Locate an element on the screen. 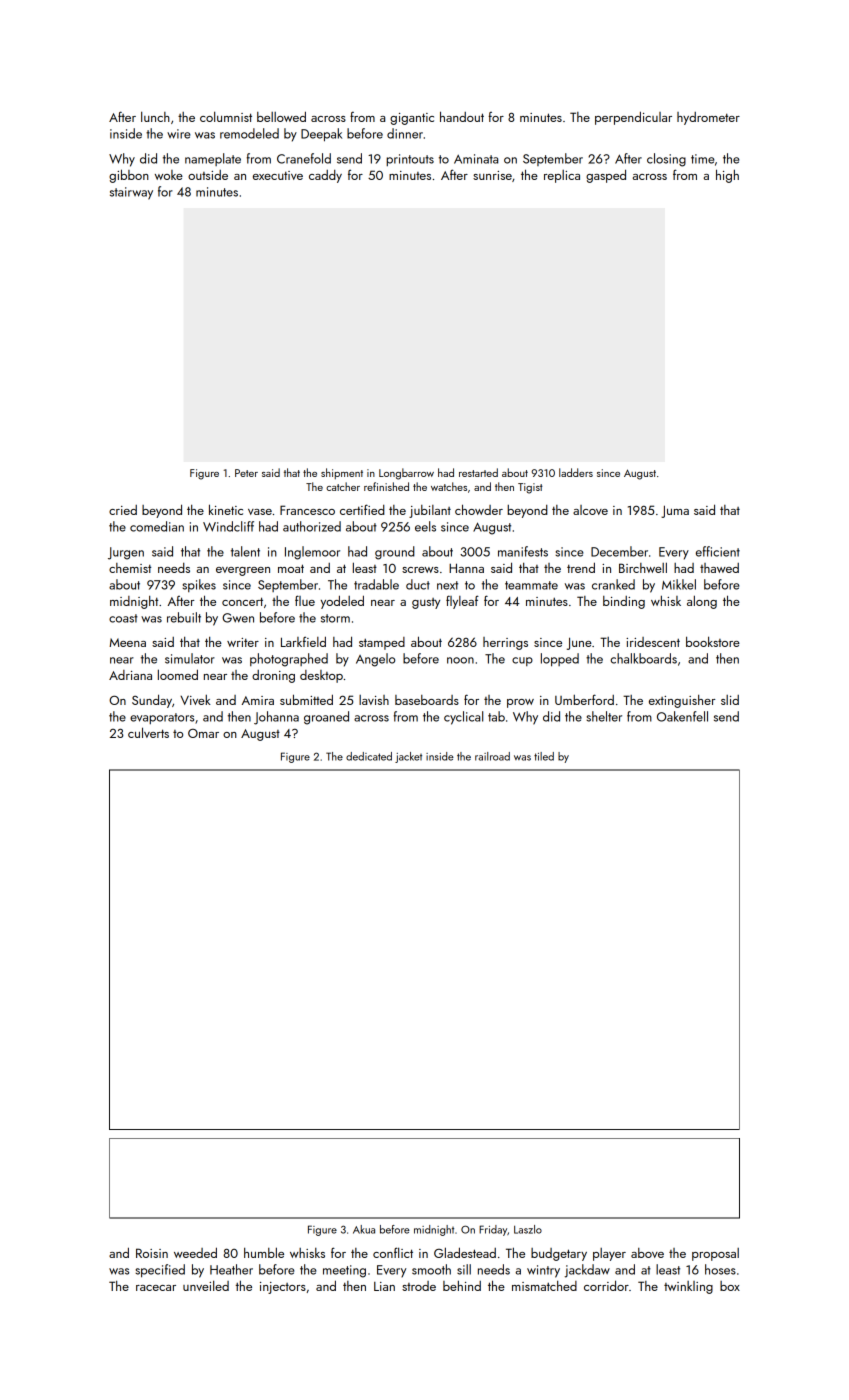  Oakenfell is located at coordinates (682, 716).
